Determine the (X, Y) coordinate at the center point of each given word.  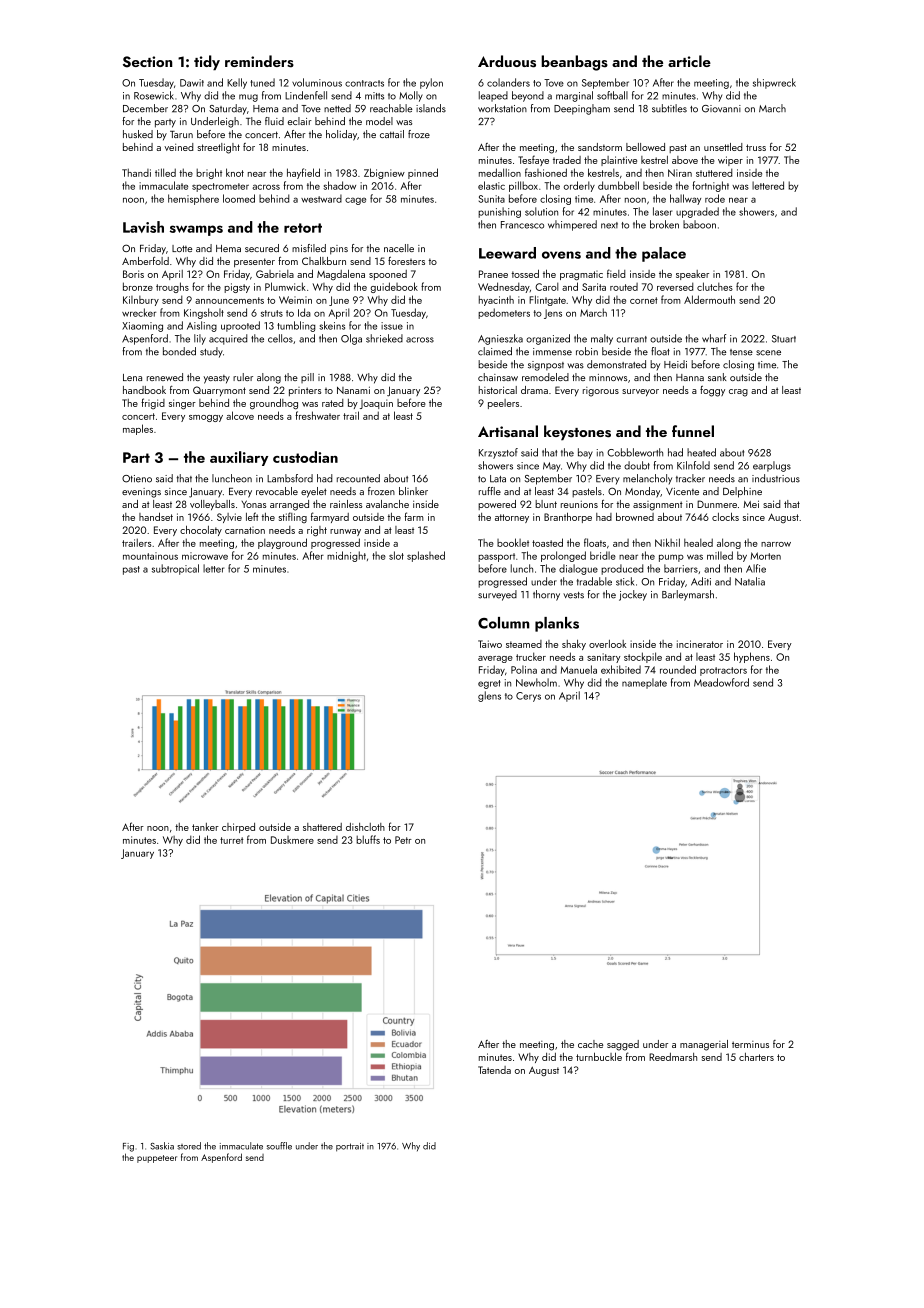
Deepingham (582, 109)
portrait (350, 1147)
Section (147, 62)
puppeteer (157, 1159)
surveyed (497, 595)
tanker (205, 827)
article (689, 61)
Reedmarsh (673, 1057)
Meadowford (721, 682)
